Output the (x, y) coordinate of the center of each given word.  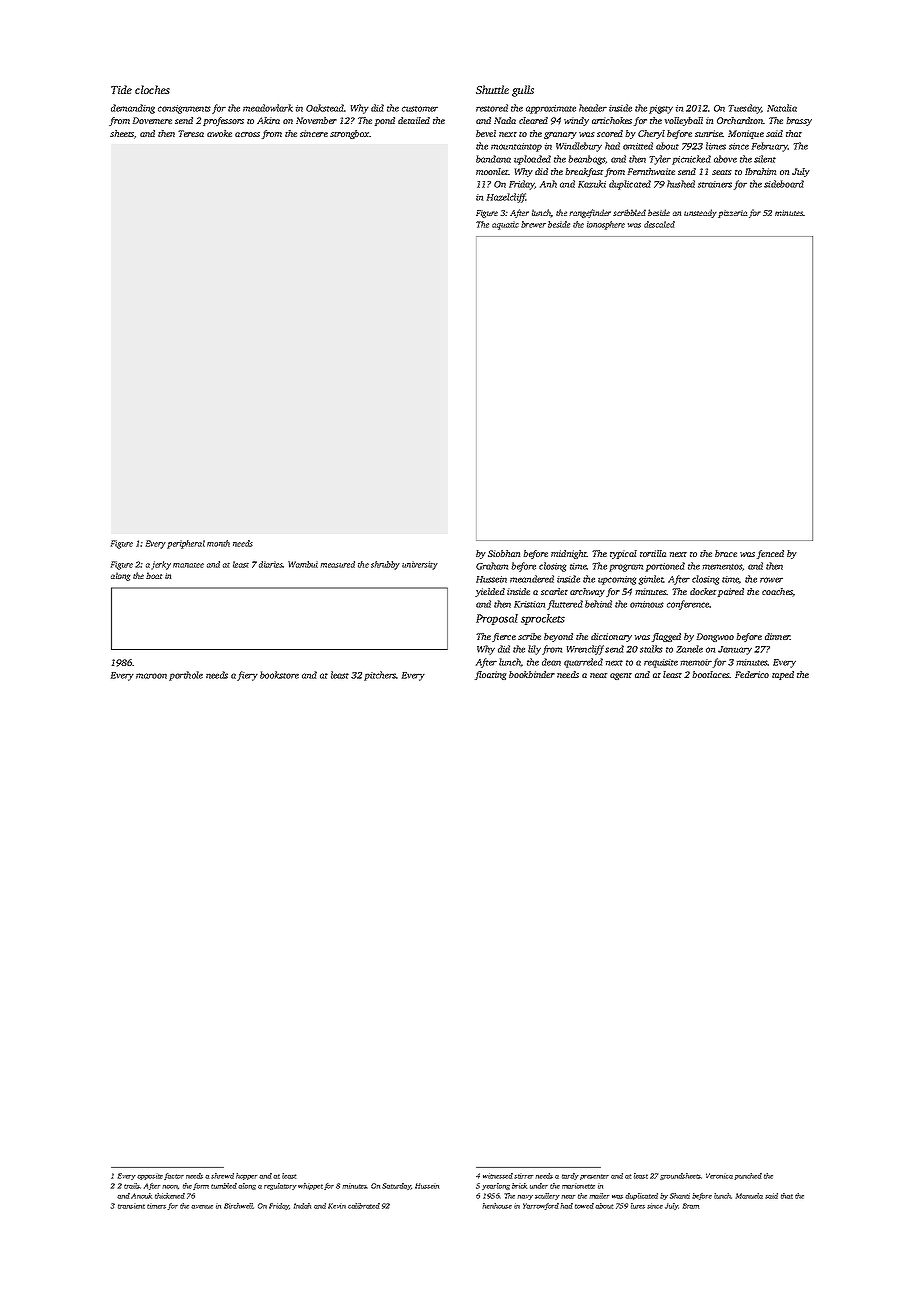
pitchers (380, 676)
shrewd (222, 1176)
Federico (752, 674)
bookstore (279, 675)
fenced (770, 554)
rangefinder (590, 213)
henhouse (497, 1206)
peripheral (186, 544)
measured (337, 564)
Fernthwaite (651, 171)
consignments (184, 109)
